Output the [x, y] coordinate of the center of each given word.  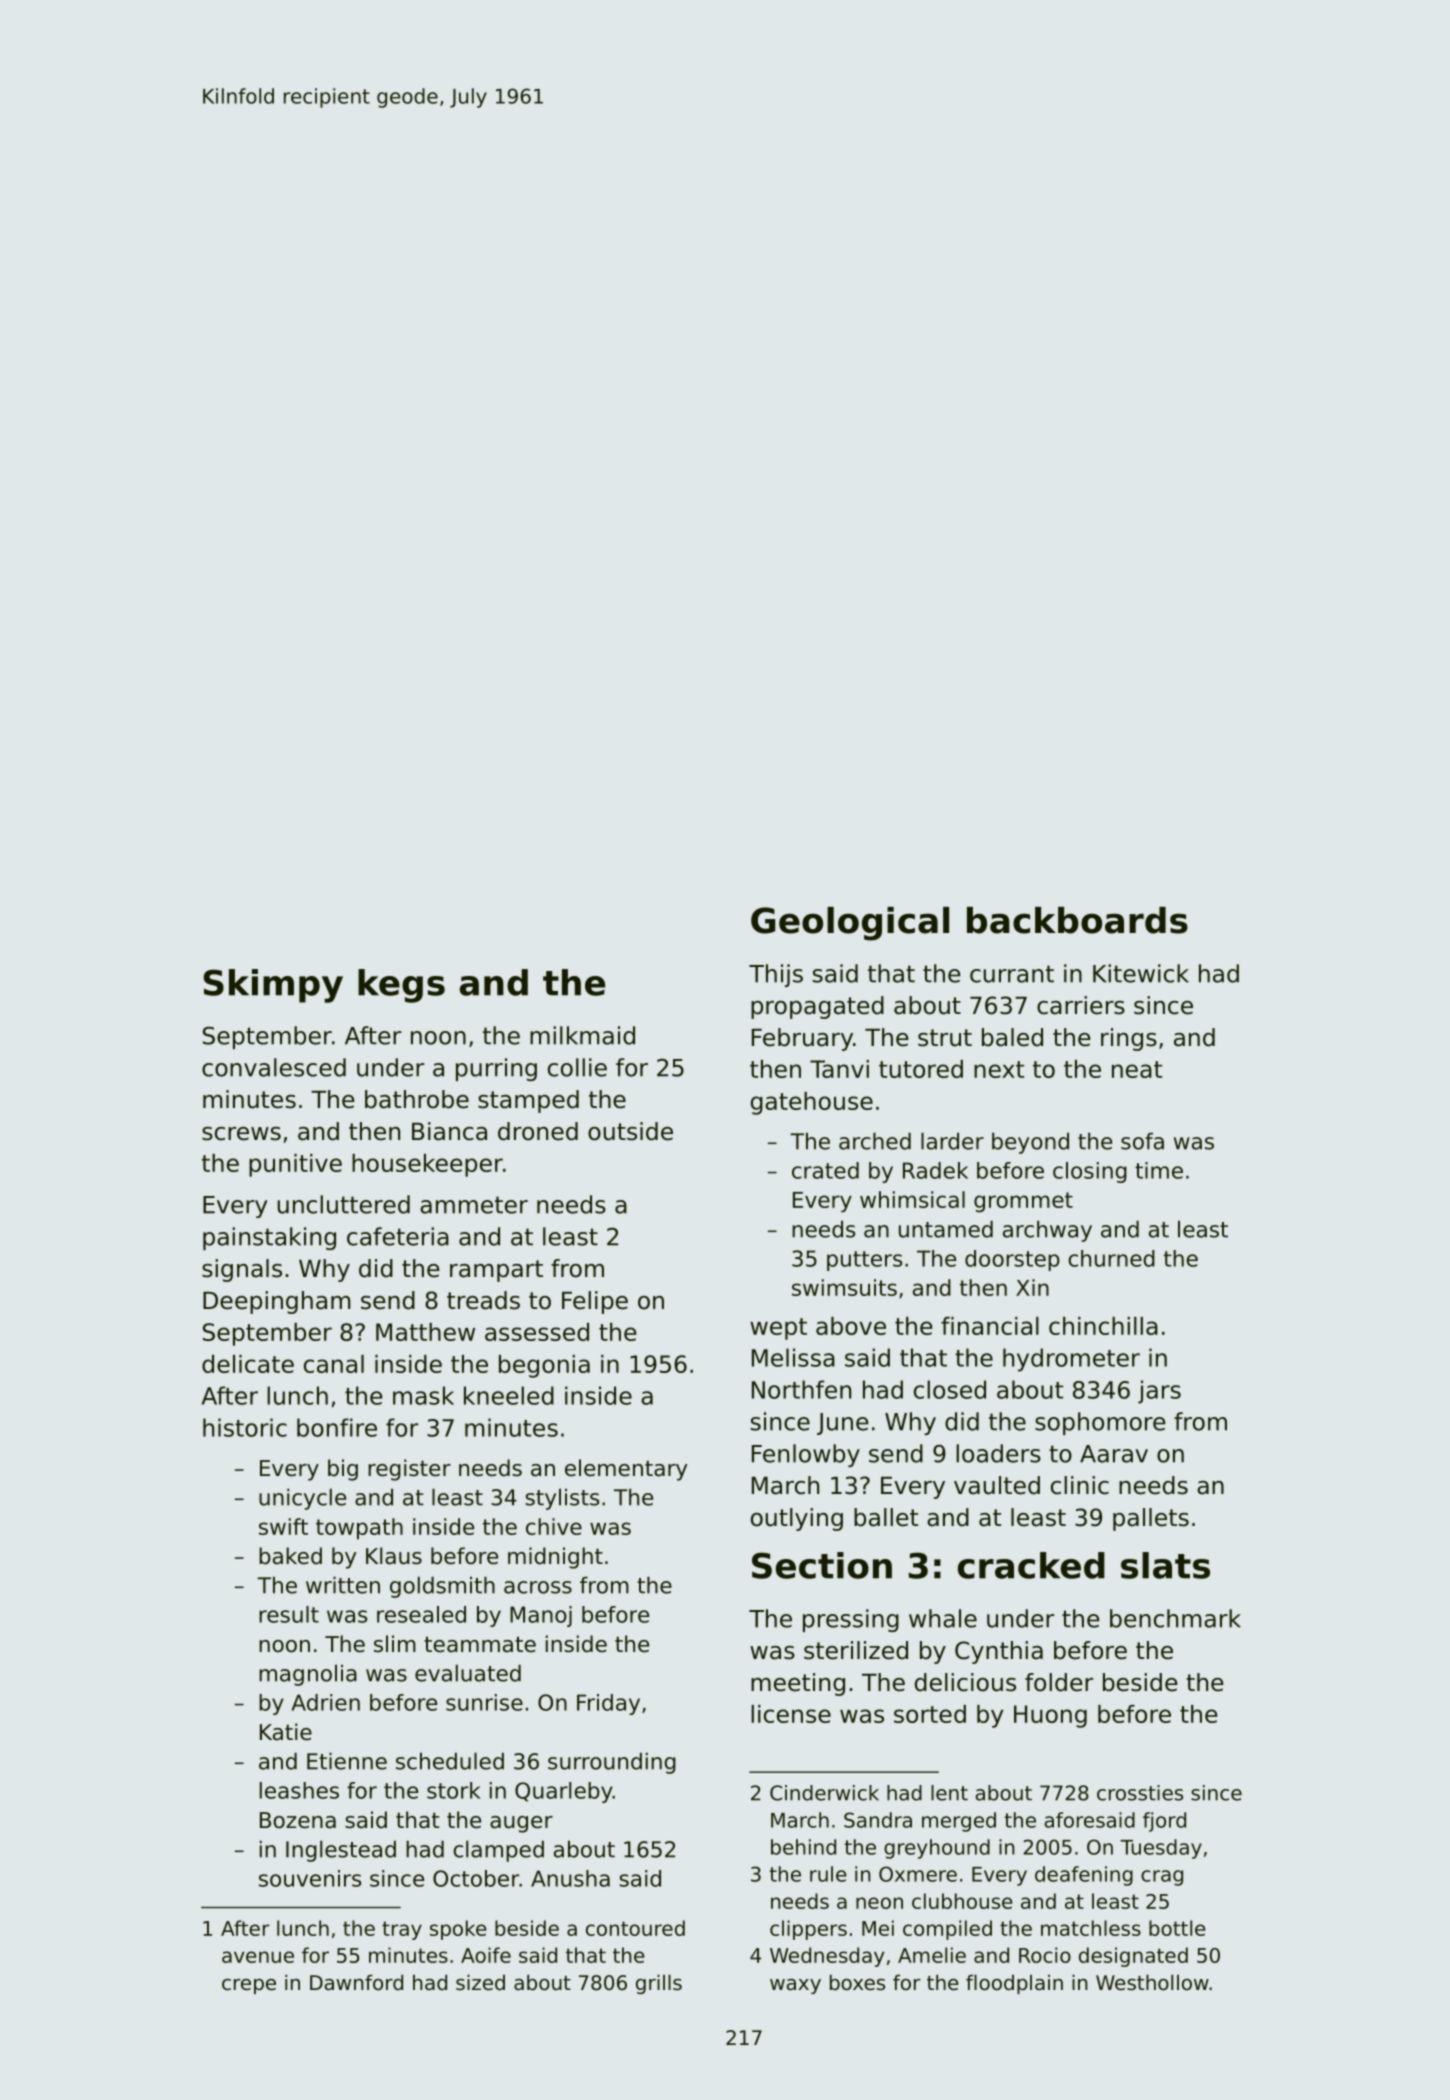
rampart [496, 1271]
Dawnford [356, 1982]
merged [959, 1822]
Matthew [425, 1332]
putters [864, 1261]
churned [1111, 1258]
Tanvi [839, 1069]
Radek [935, 1170]
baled [1012, 1037]
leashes [299, 1790]
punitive [295, 1165]
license [791, 1714]
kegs [401, 986]
